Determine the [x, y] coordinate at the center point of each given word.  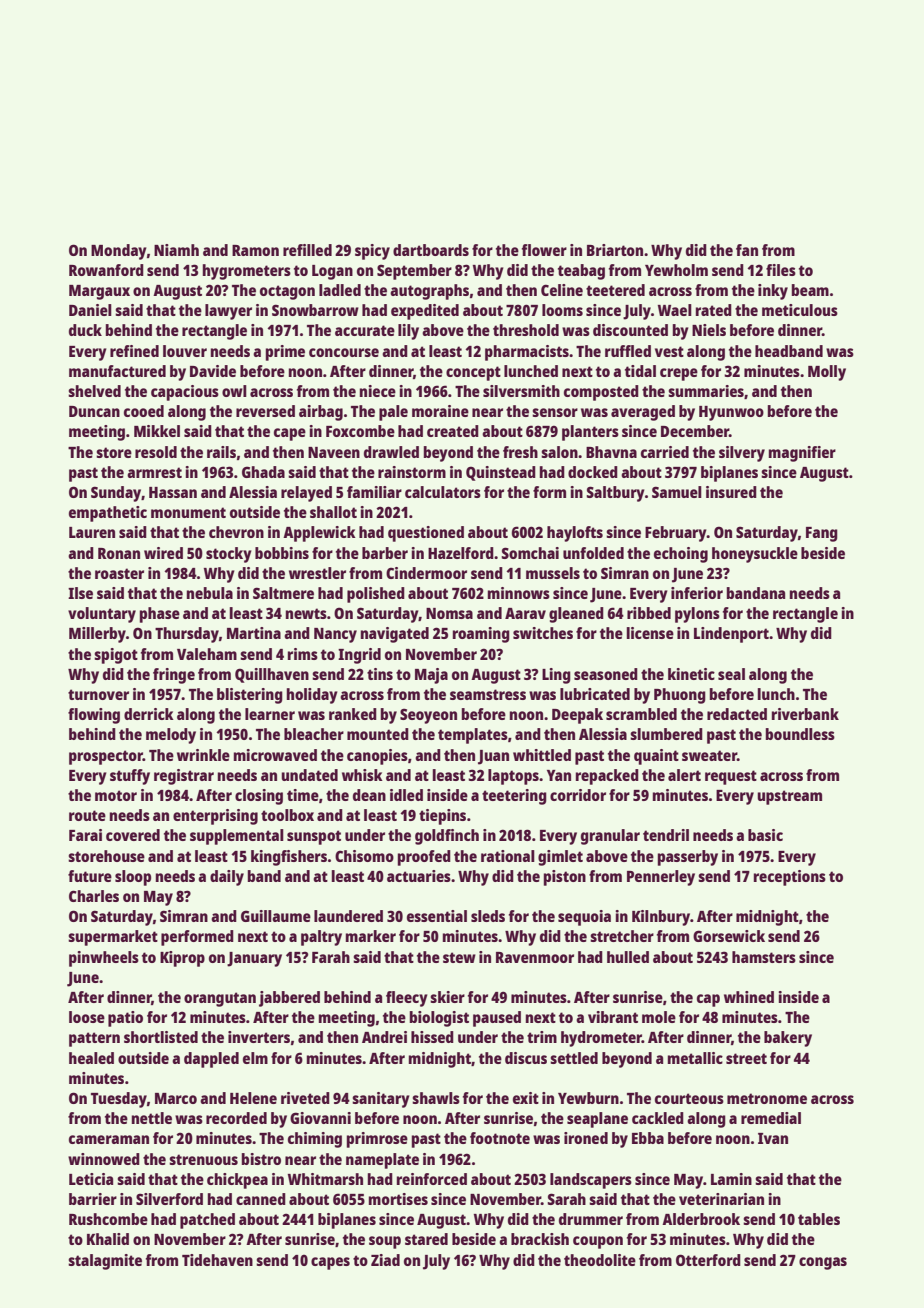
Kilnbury [661, 918]
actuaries [419, 876]
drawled [391, 452]
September [414, 272]
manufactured [117, 371]
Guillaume [276, 916]
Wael [675, 310]
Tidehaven [217, 1260]
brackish [540, 1239]
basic [765, 835]
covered [133, 835]
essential [437, 916]
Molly [827, 373]
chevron [236, 532]
